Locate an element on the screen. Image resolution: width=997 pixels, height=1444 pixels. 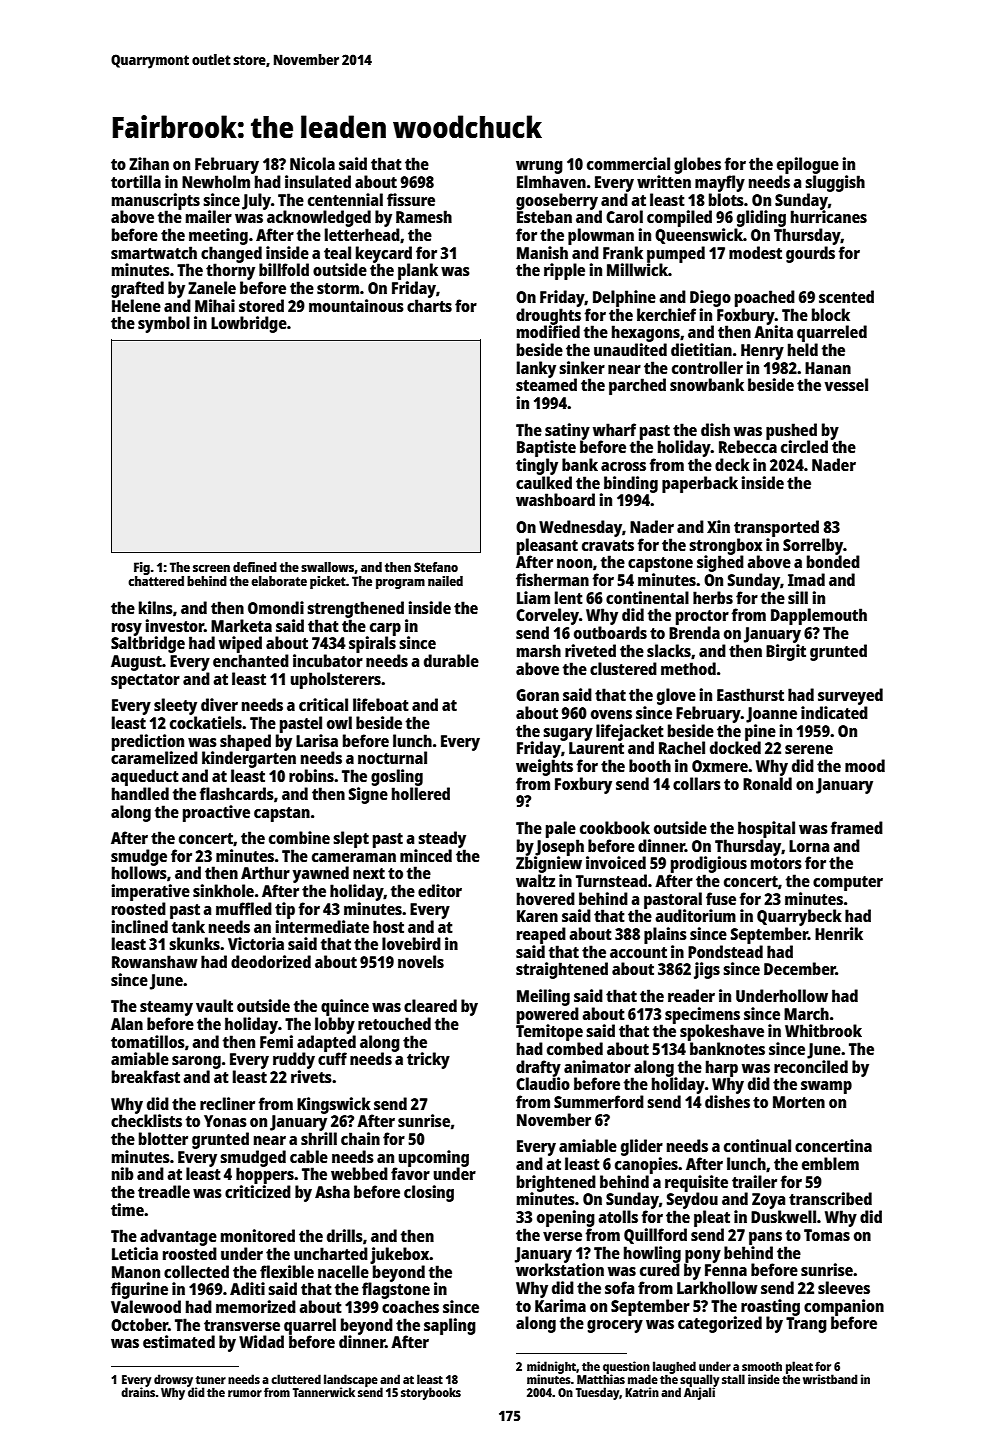
Brenda is located at coordinates (694, 632).
